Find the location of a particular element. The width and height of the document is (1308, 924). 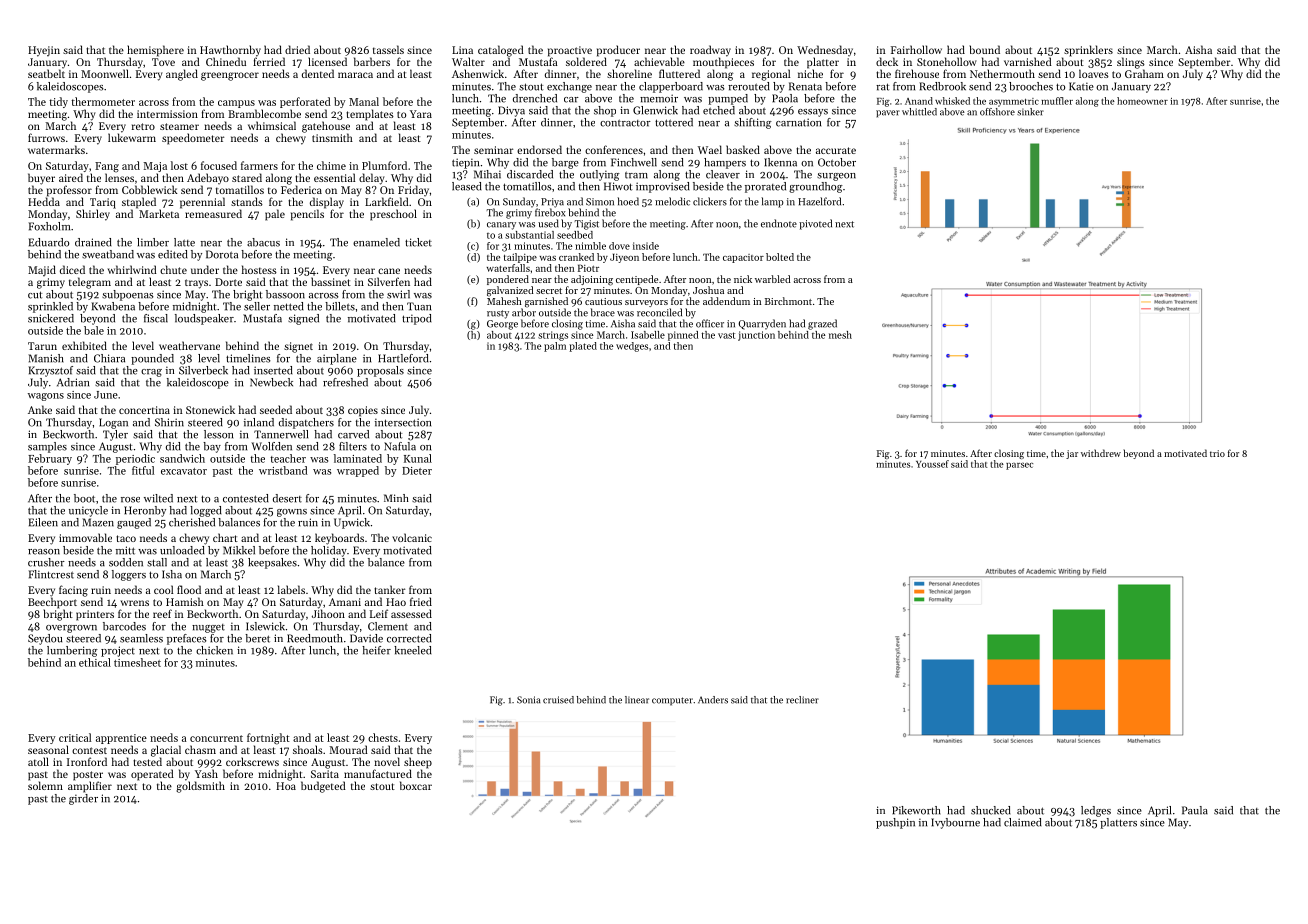

Paula is located at coordinates (1195, 810).
